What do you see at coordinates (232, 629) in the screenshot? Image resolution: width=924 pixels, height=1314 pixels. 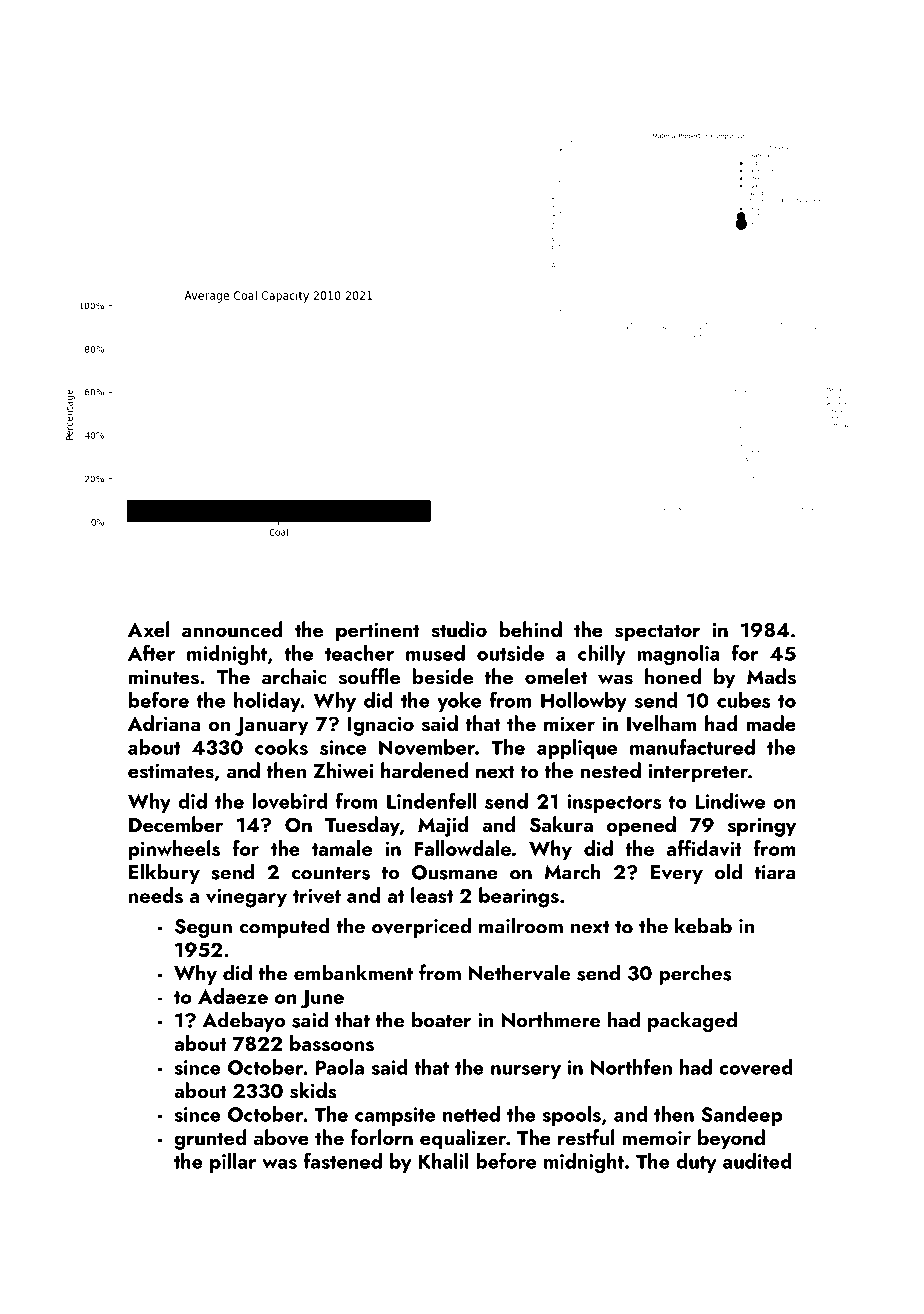 I see `announced` at bounding box center [232, 629].
